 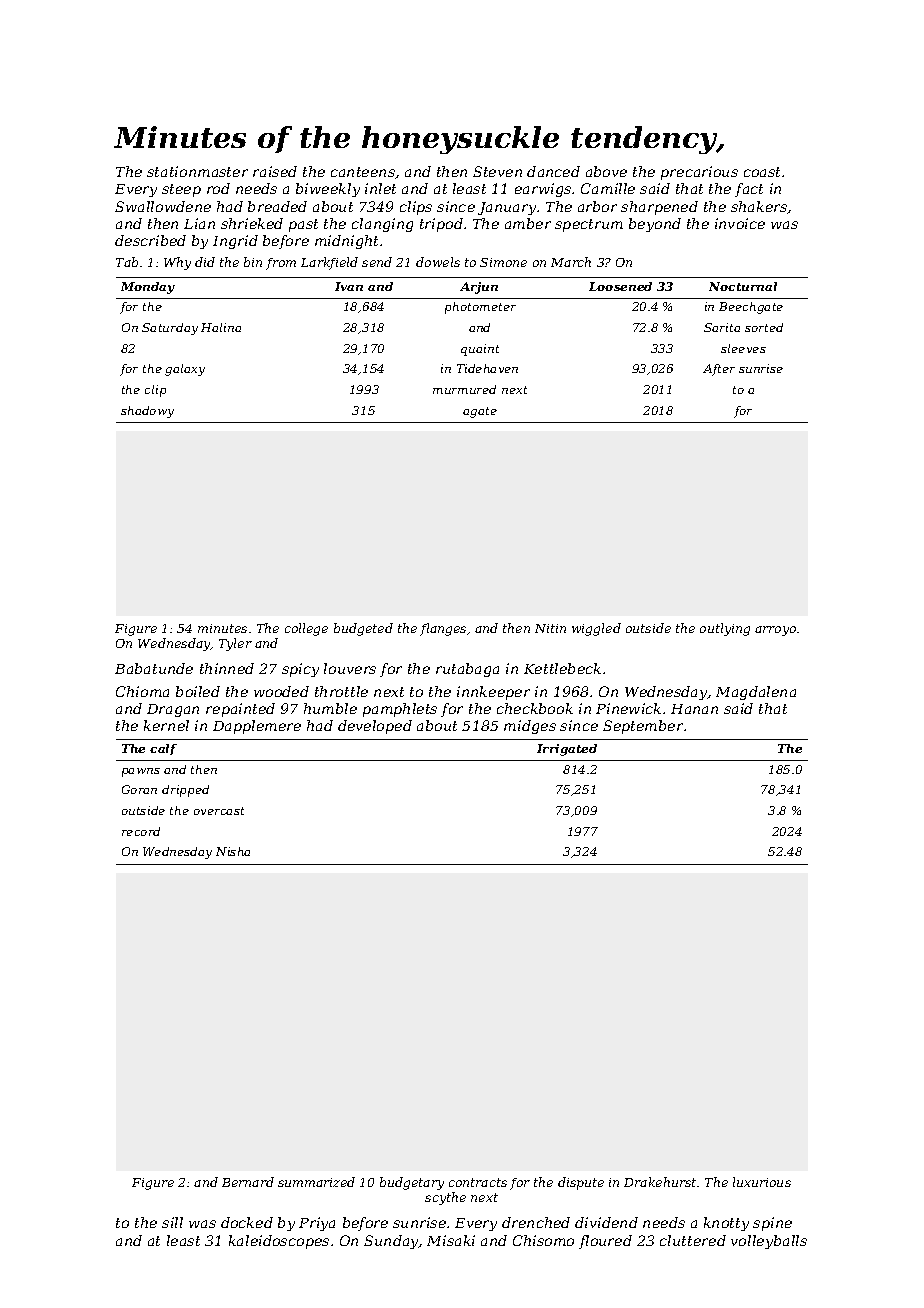 I want to click on above, so click(x=606, y=171).
